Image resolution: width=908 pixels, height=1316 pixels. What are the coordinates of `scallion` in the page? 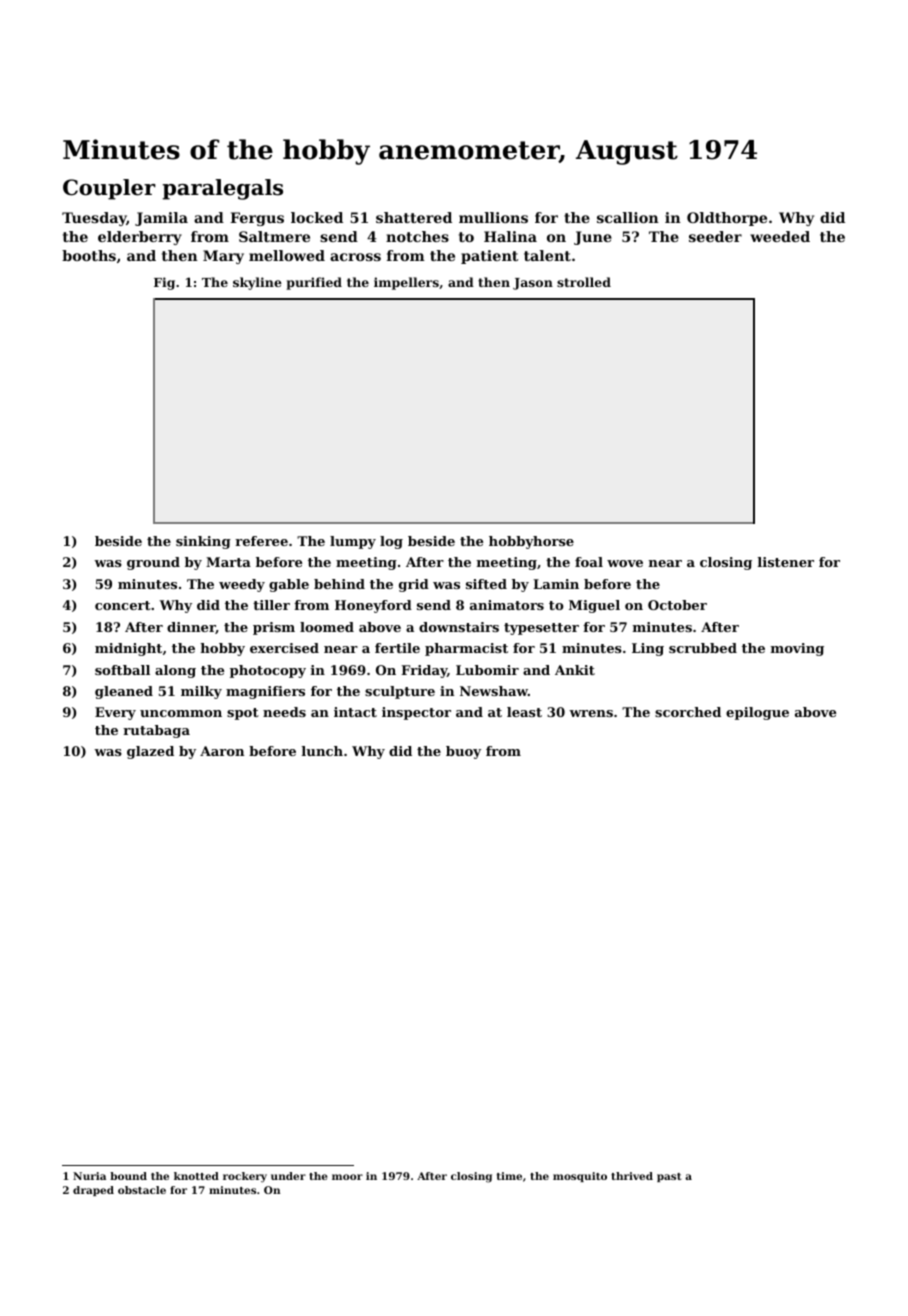 It's located at (628, 217).
